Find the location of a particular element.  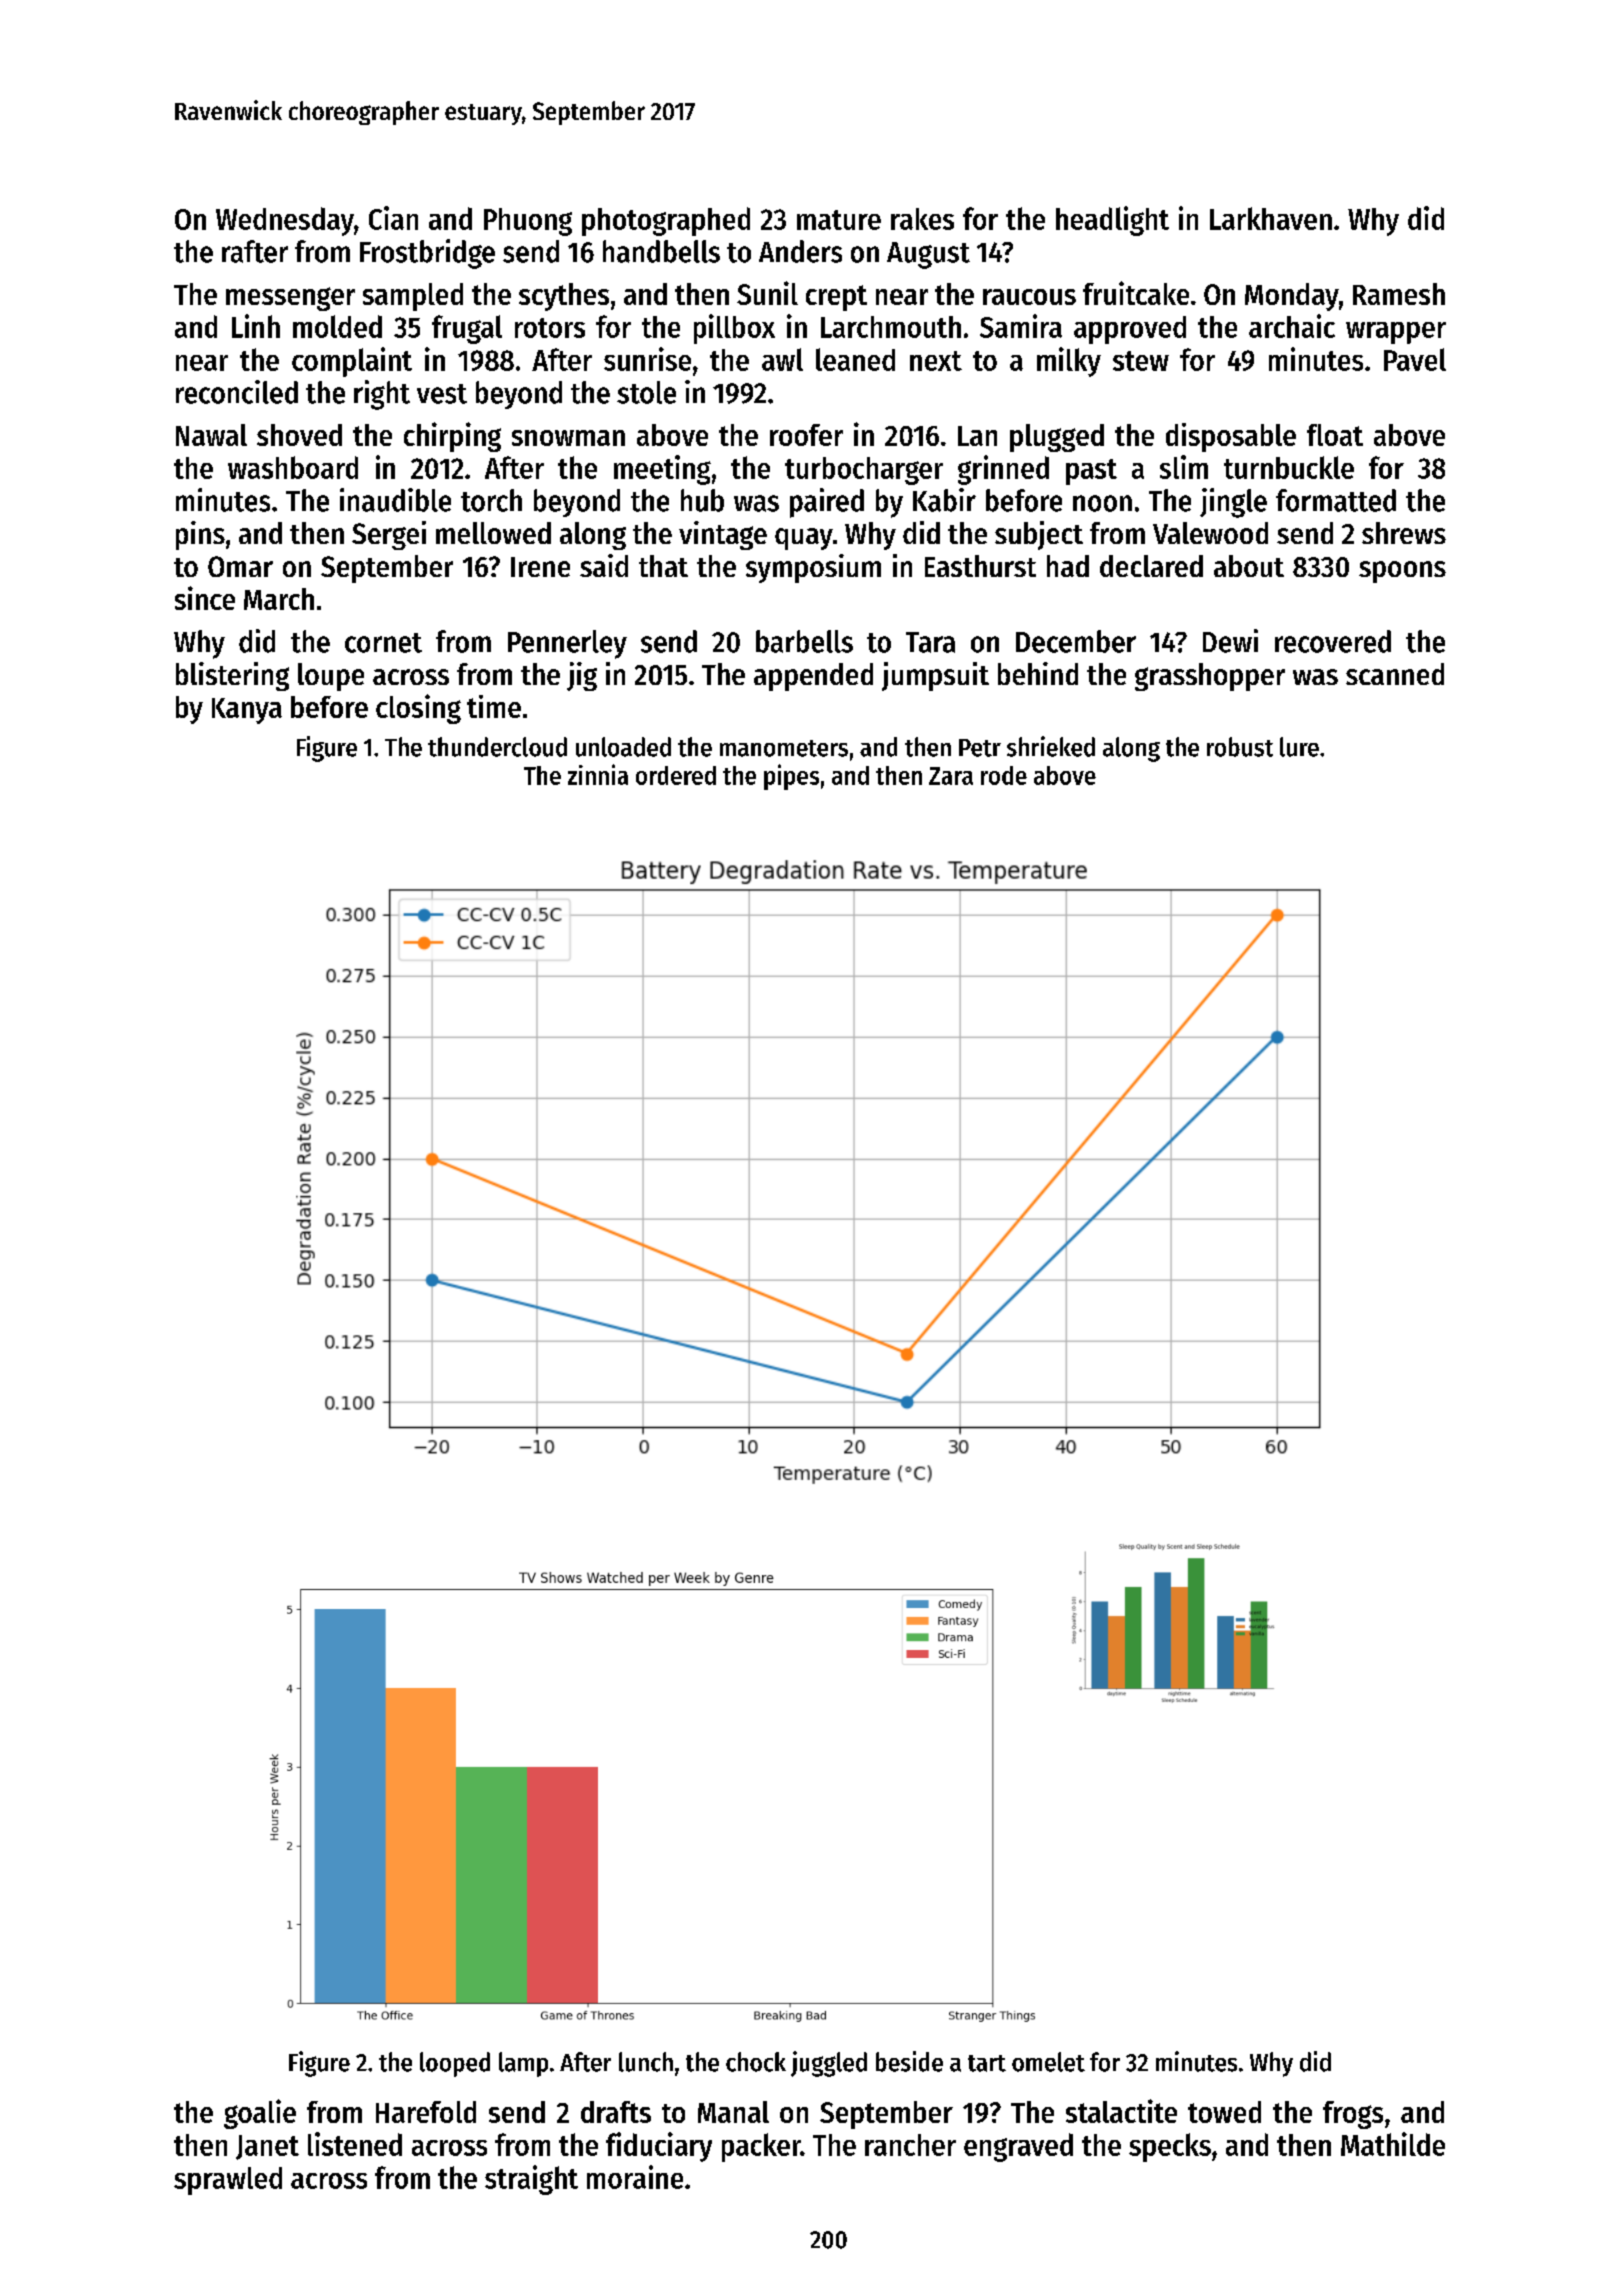

robust is located at coordinates (1240, 747).
